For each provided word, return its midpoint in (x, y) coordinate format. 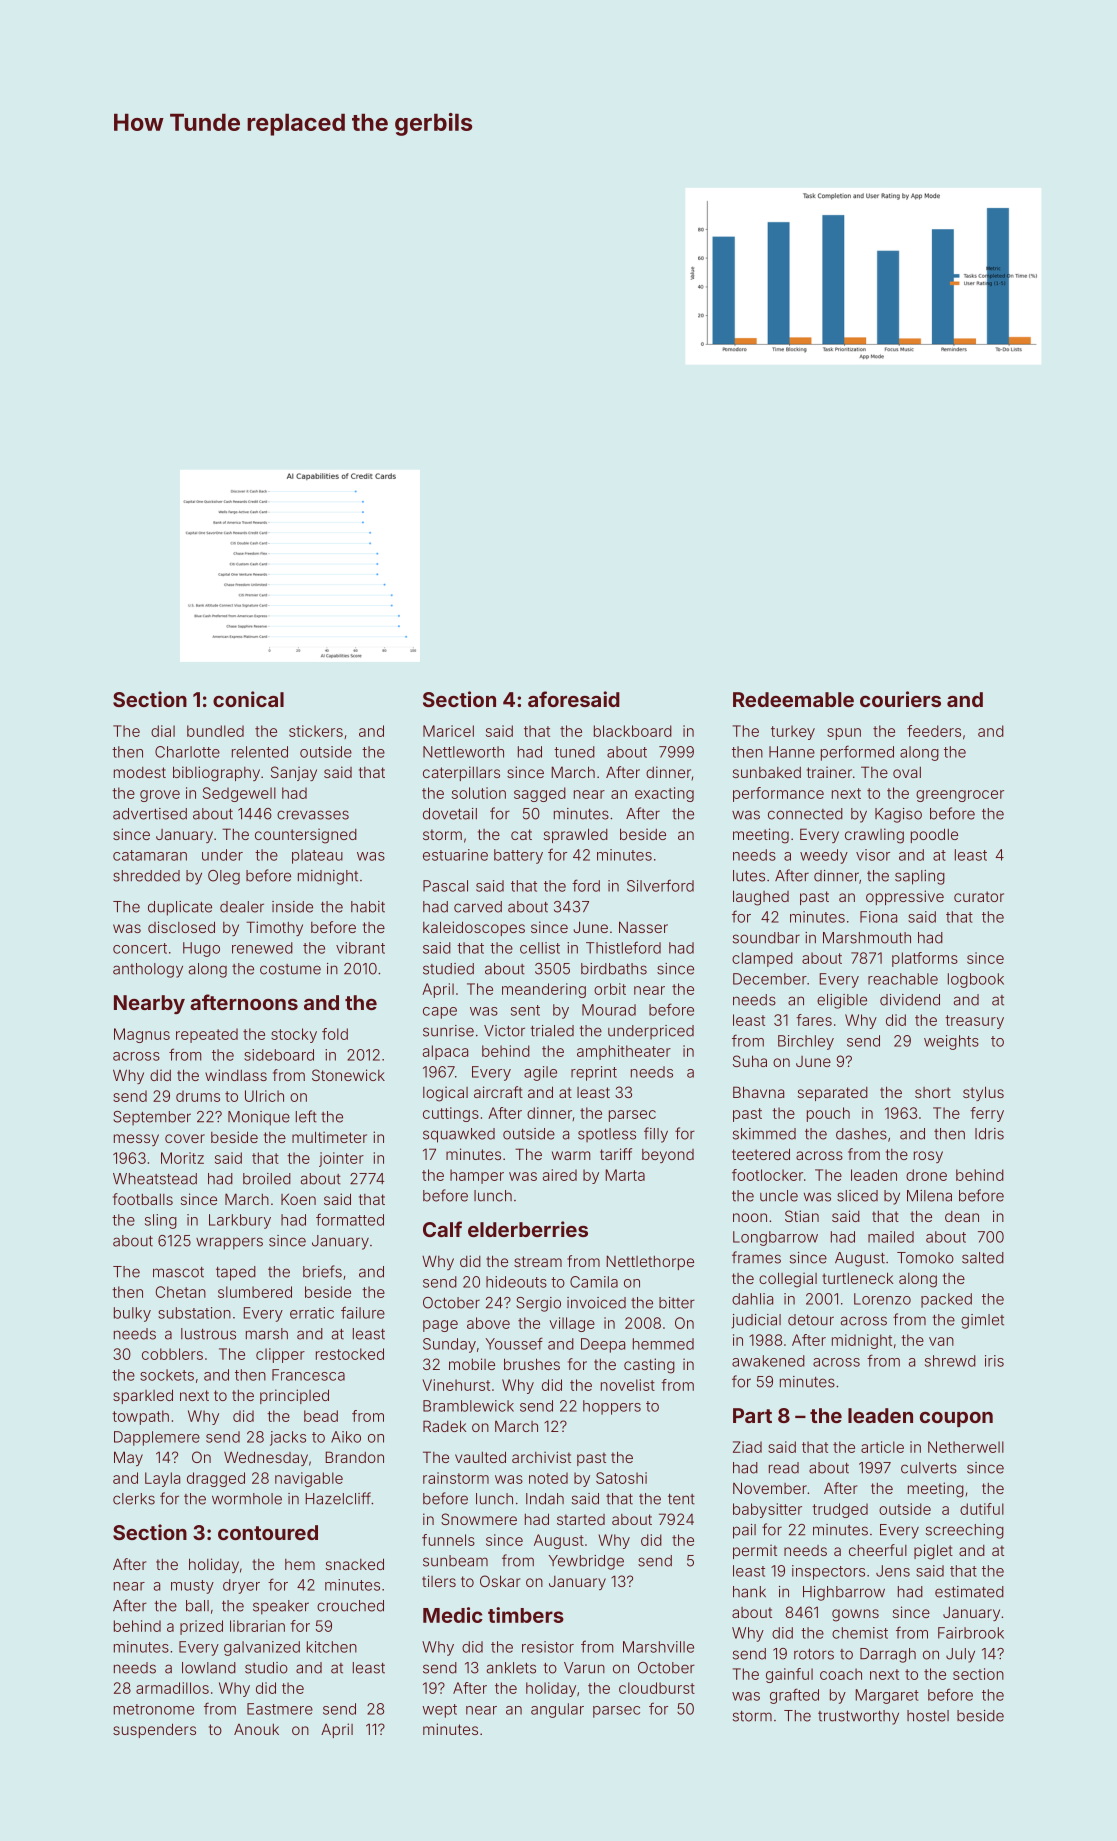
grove (160, 796)
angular (557, 1710)
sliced (857, 1196)
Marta (625, 1175)
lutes (749, 876)
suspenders (154, 1730)
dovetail (450, 814)
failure (363, 1312)
